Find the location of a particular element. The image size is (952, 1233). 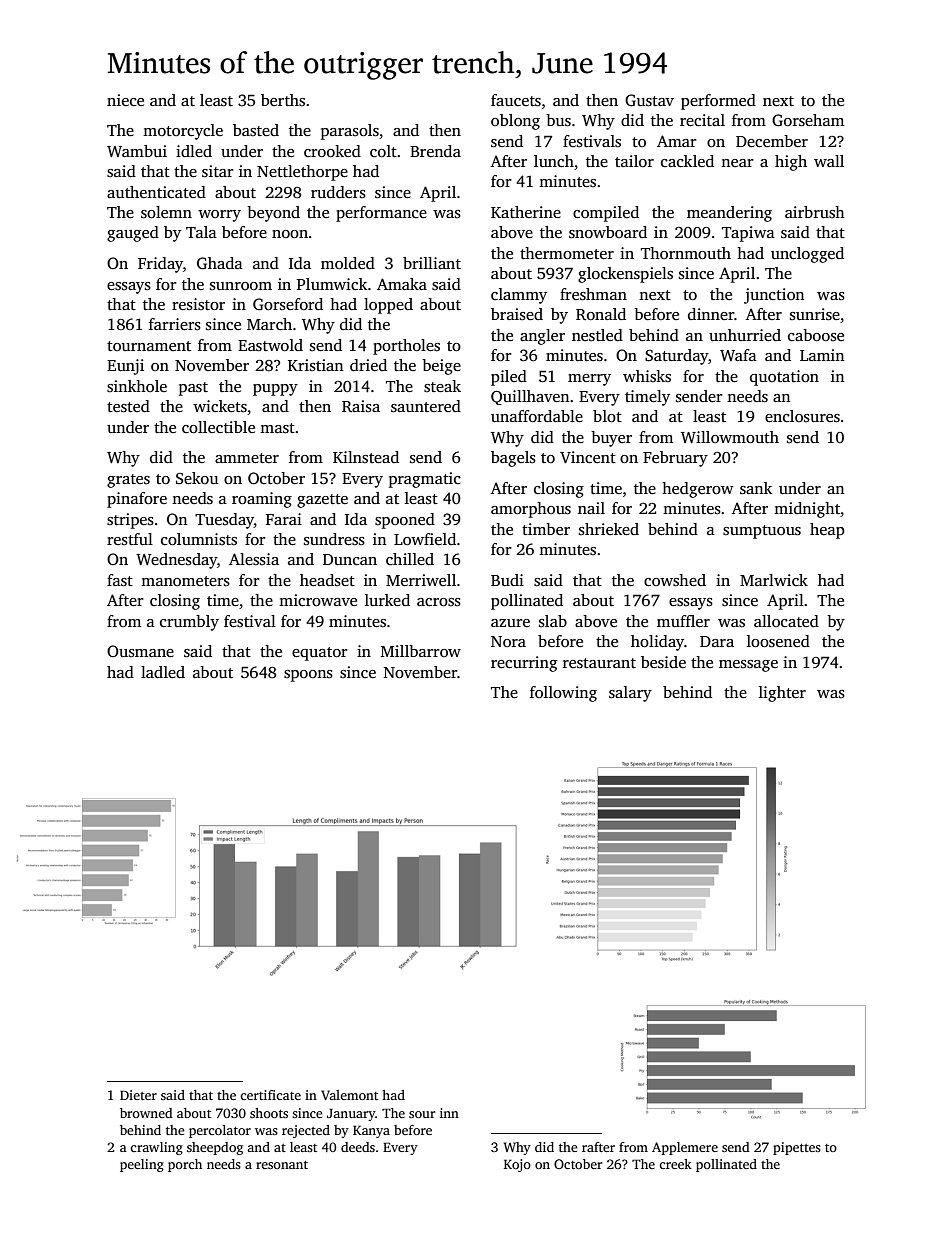

Brenda is located at coordinates (435, 151).
